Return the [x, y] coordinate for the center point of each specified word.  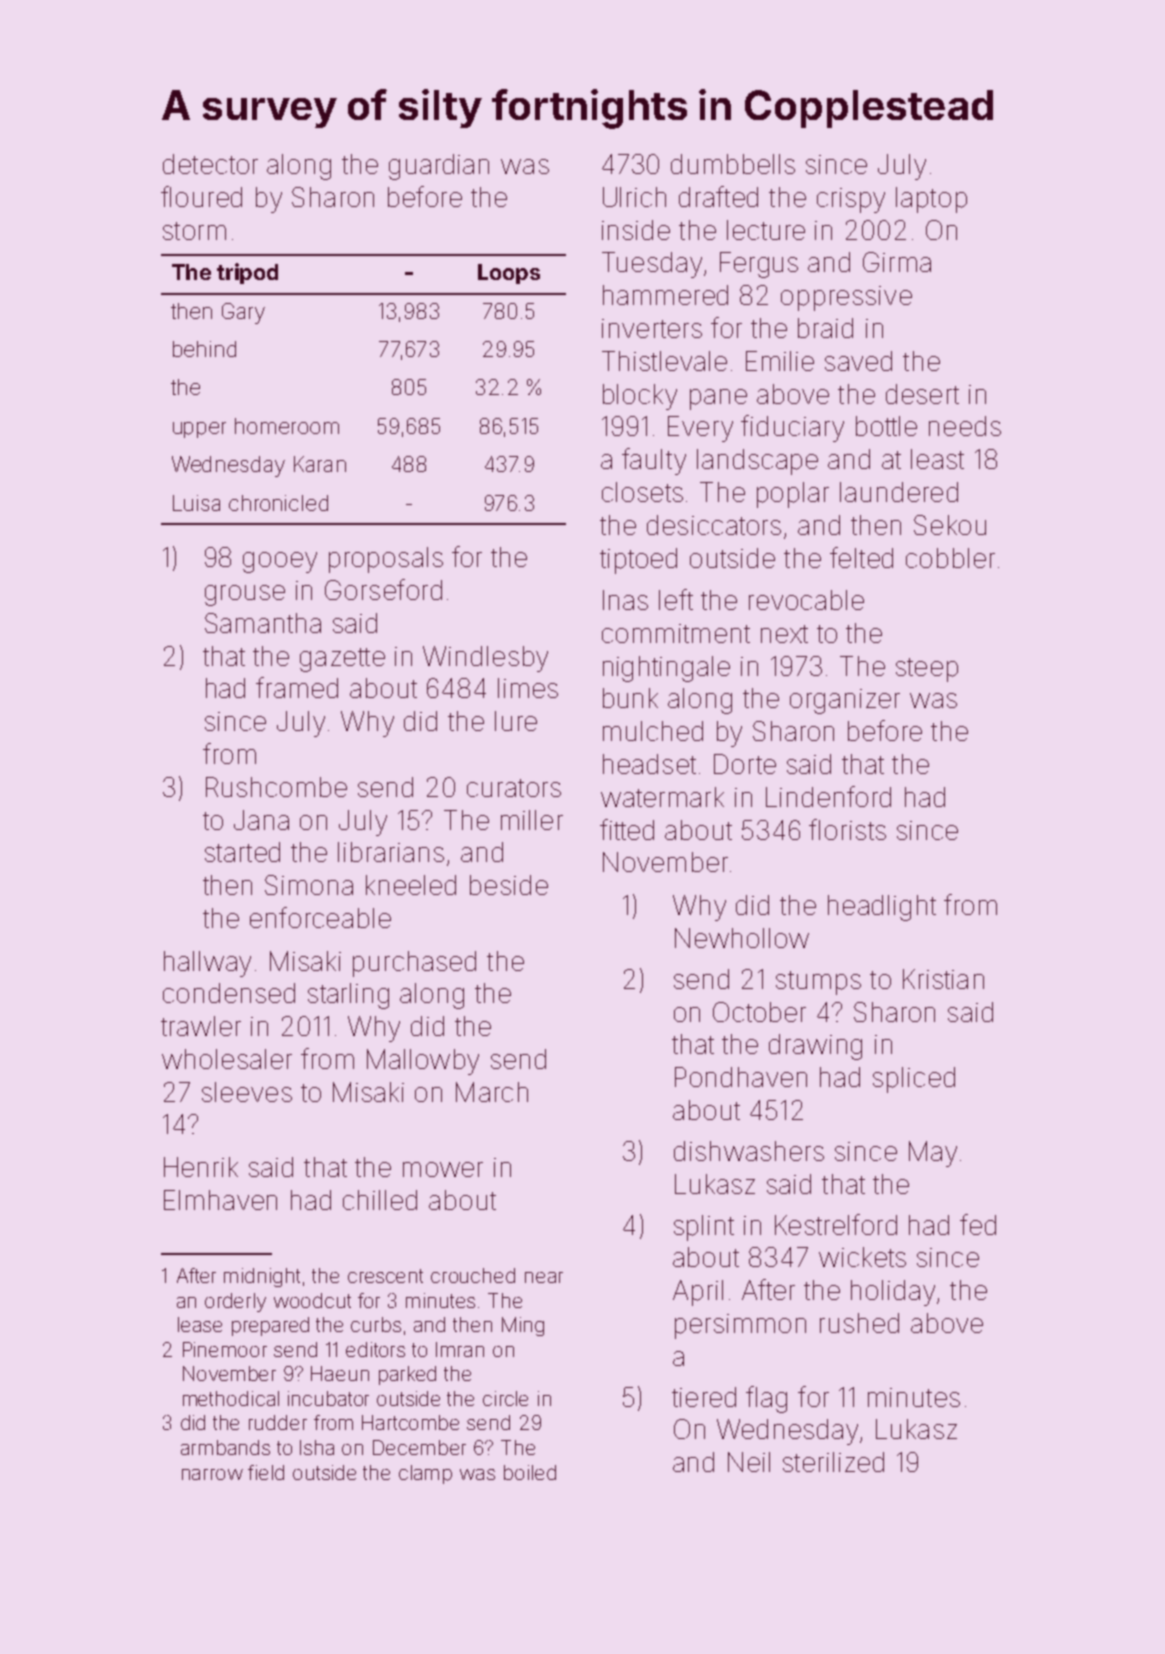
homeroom [287, 426]
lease [200, 1324]
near [544, 1277]
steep [927, 670]
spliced [914, 1080]
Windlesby [485, 659]
